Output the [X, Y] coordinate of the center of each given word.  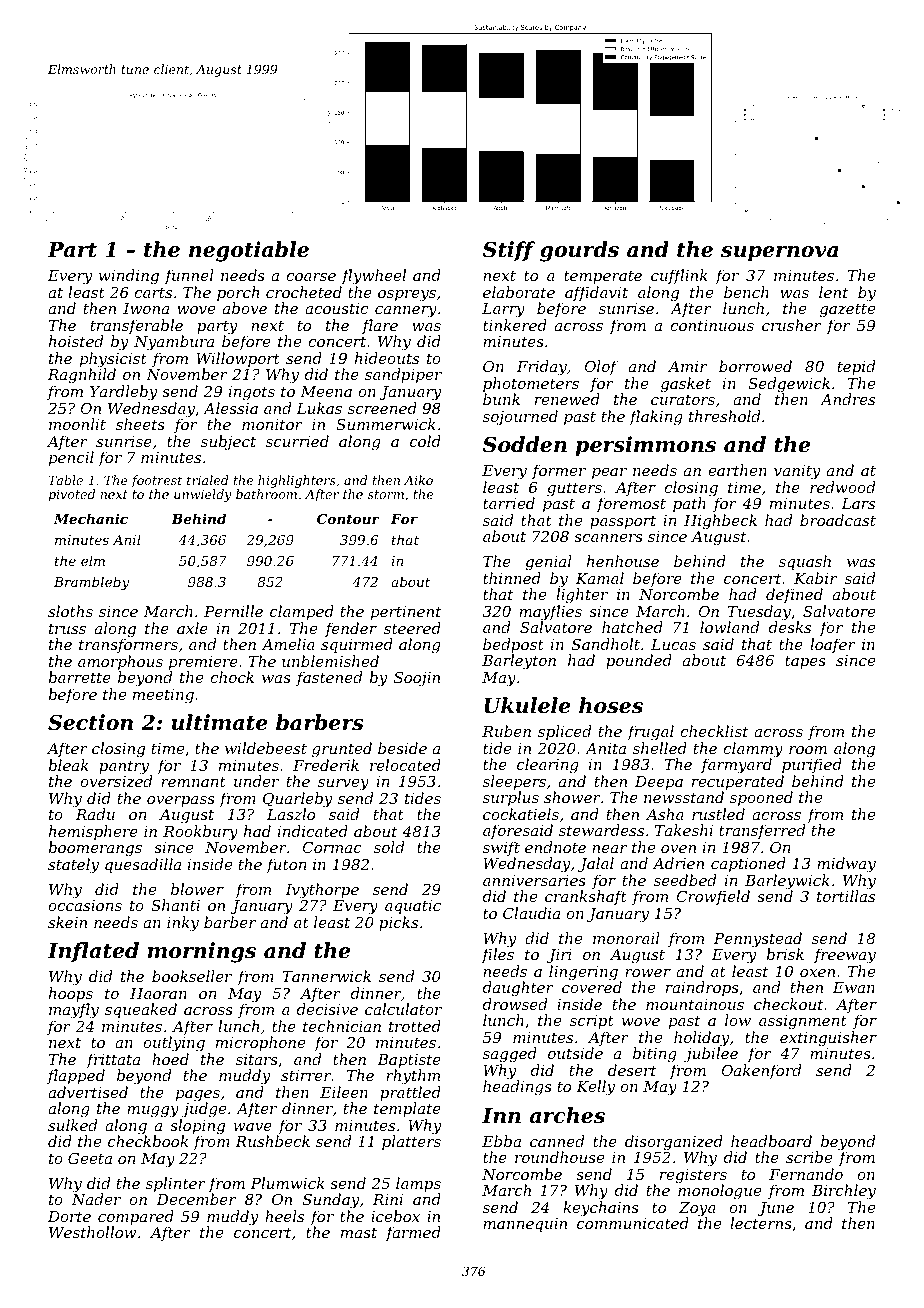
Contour [348, 519]
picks [398, 923]
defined [794, 595]
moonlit [77, 424]
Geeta [90, 1158]
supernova [779, 254]
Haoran [158, 993]
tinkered [515, 325]
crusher [791, 325]
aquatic [413, 907]
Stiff [509, 251]
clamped [302, 612]
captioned [748, 864]
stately [73, 866]
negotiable [249, 251]
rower [648, 973]
